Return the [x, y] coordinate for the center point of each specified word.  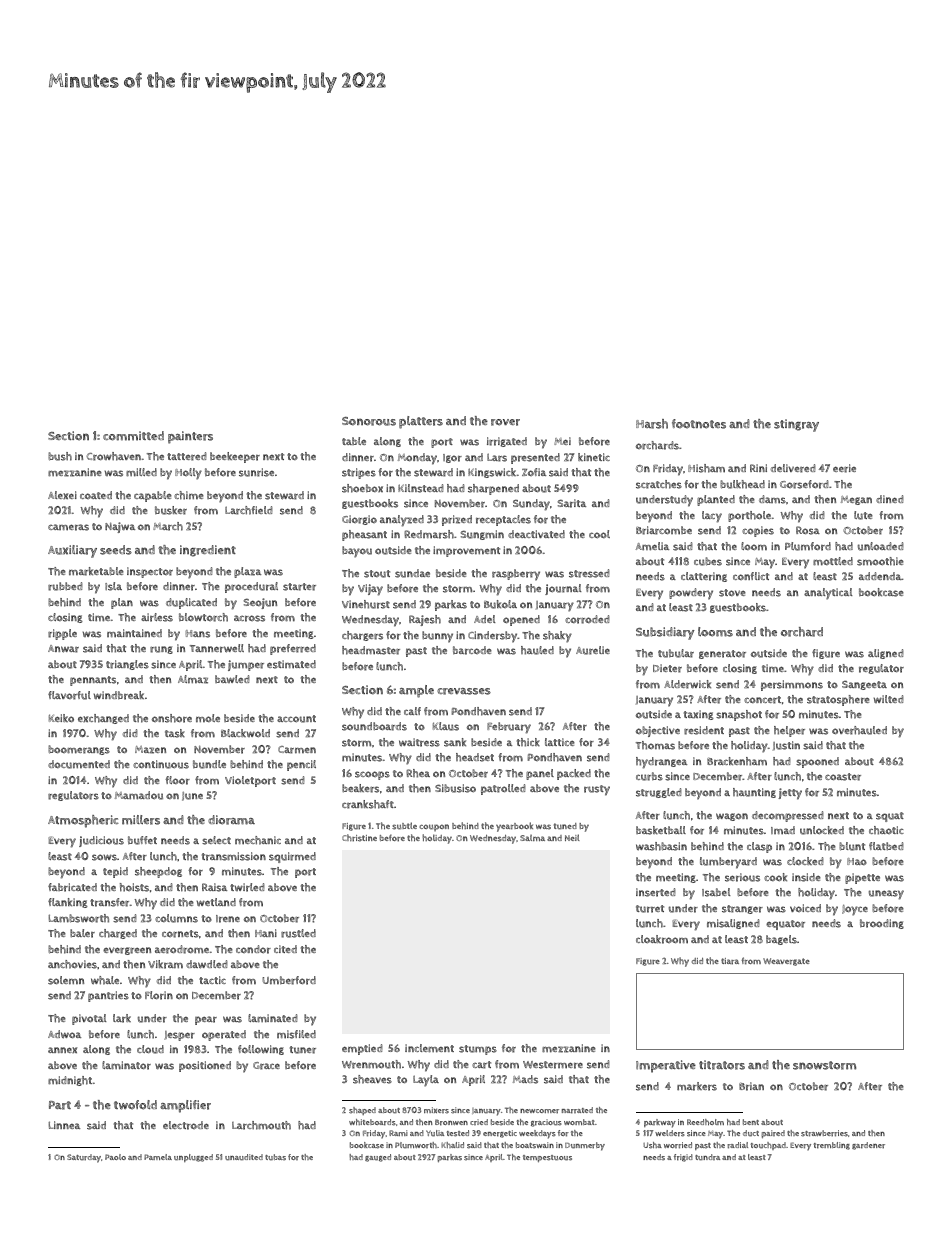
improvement [466, 551]
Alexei [62, 495]
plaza [247, 572]
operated [224, 1035]
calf [412, 711]
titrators [722, 1065]
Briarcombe [664, 530]
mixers [436, 1110]
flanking [68, 903]
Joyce [855, 910]
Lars [497, 457]
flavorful [69, 695]
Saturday [84, 1158]
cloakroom [662, 939]
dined [890, 499]
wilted [889, 699]
